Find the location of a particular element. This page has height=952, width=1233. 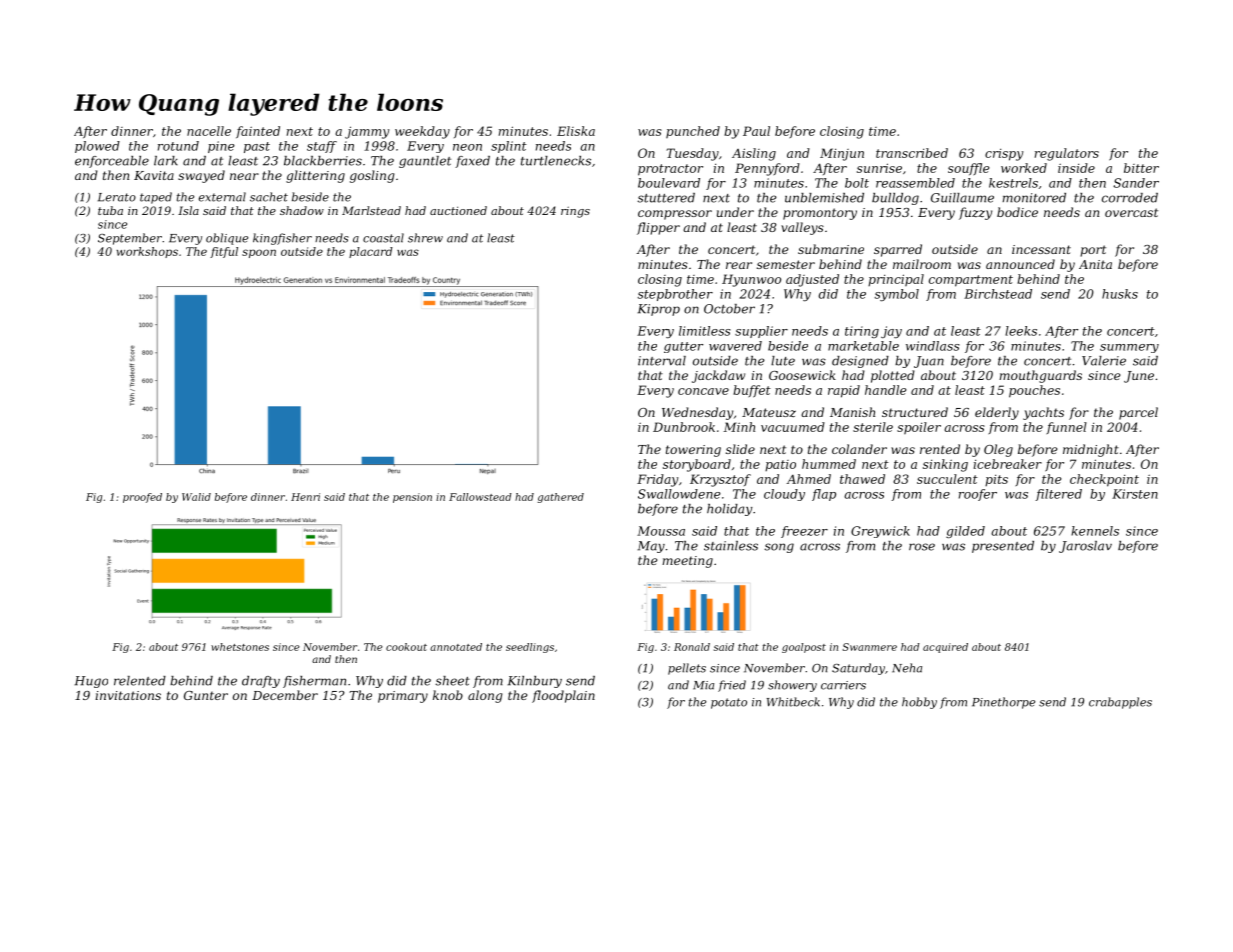

nacelle is located at coordinates (209, 131).
